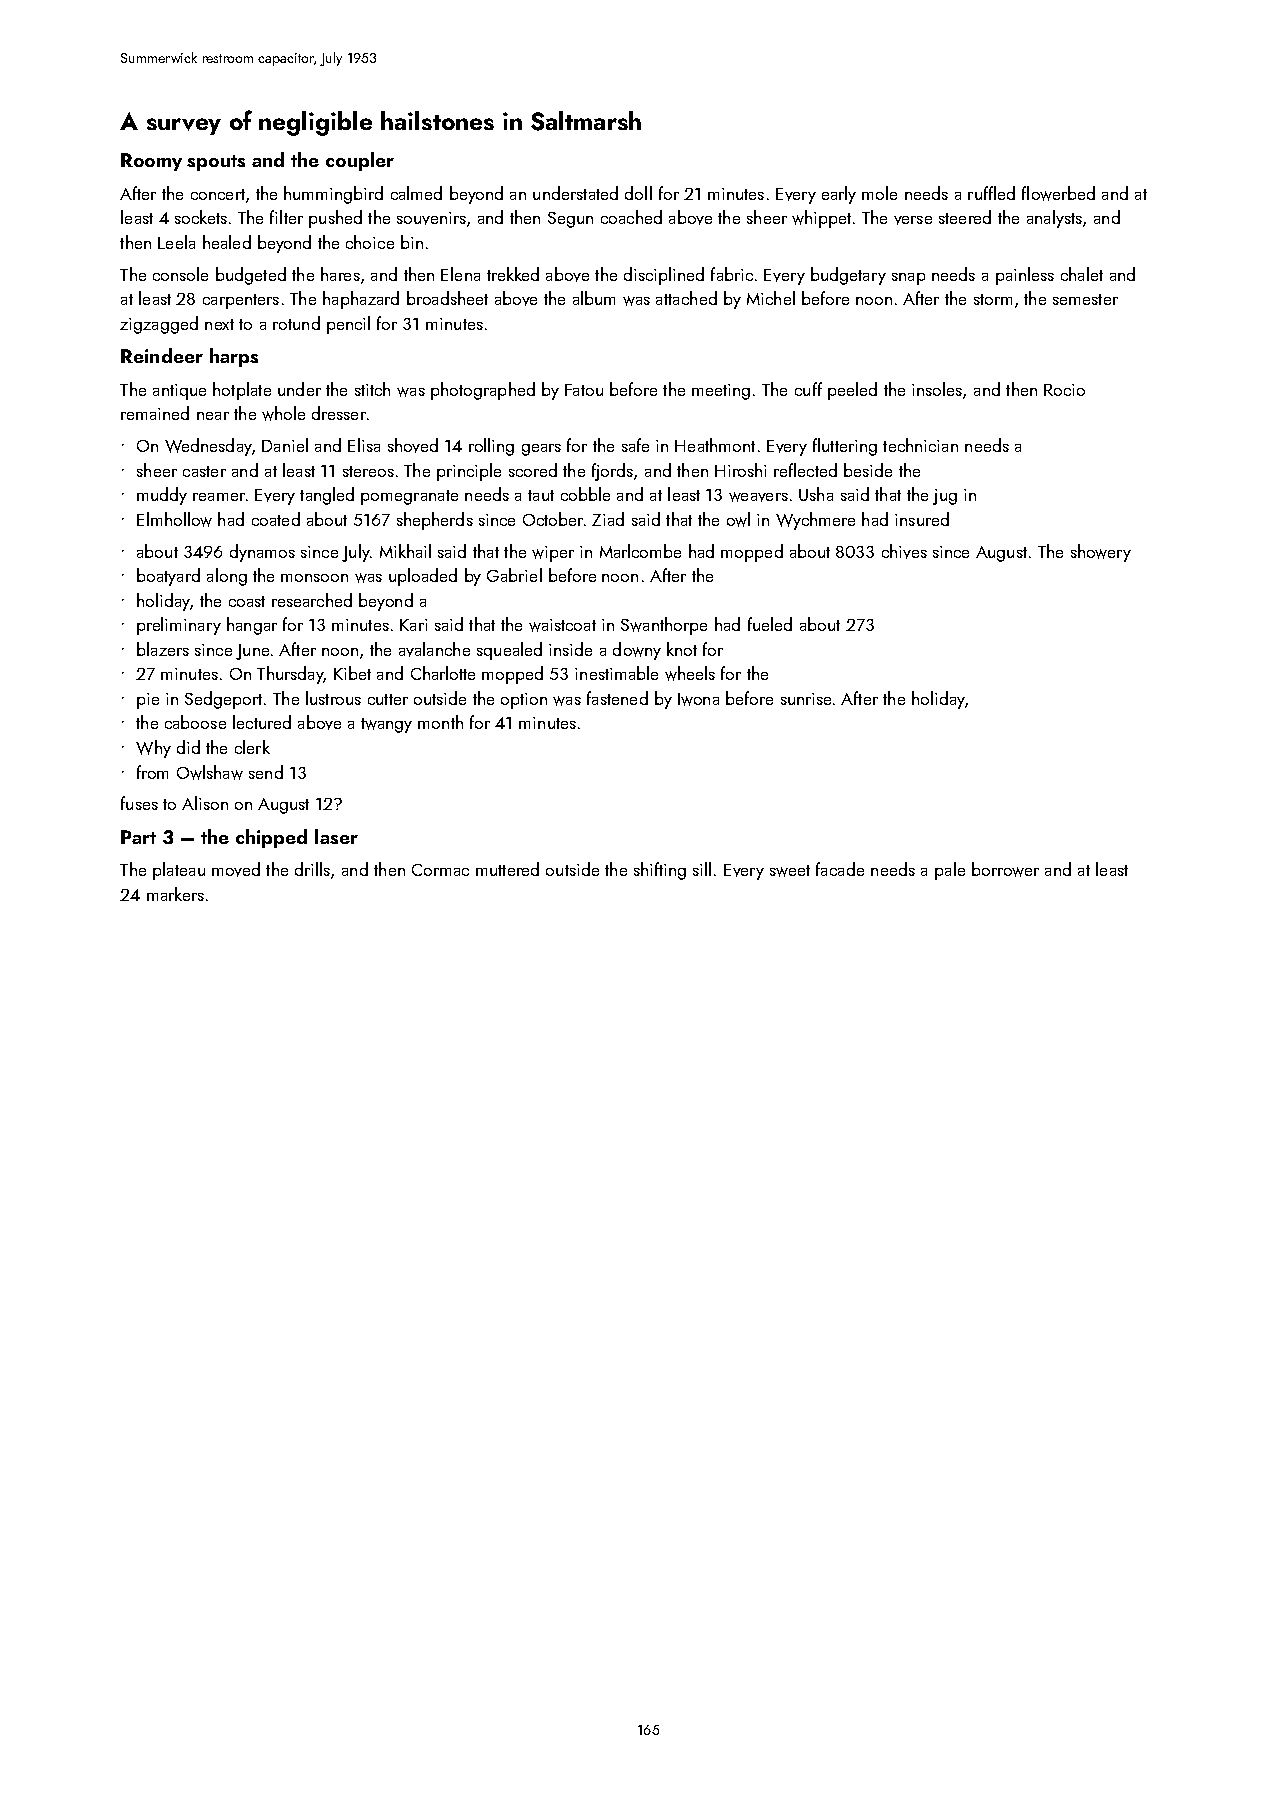 This image has width=1274, height=1802. What do you see at coordinates (617, 698) in the image?
I see `fastened` at bounding box center [617, 698].
